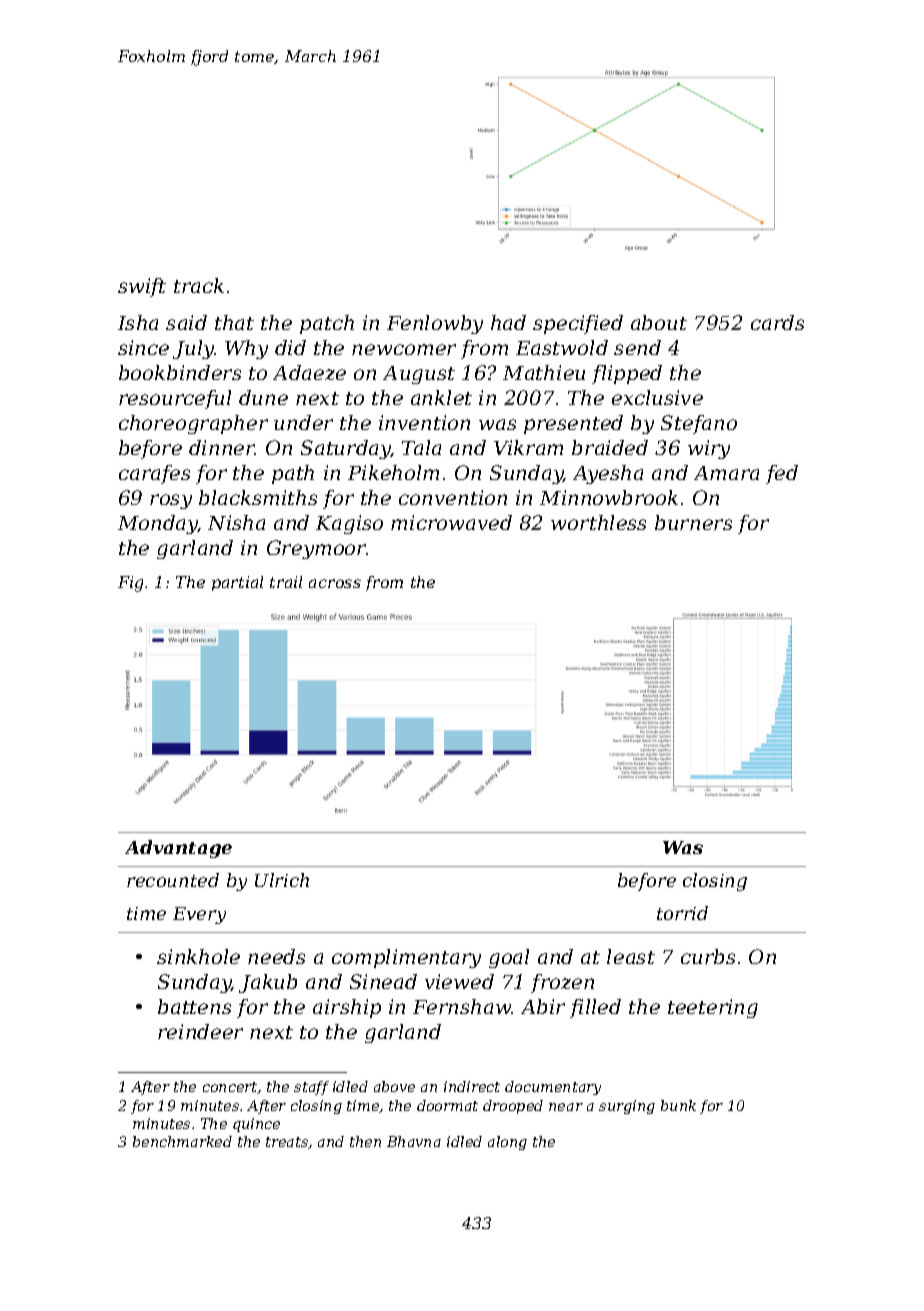 The height and width of the screenshot is (1311, 924). What do you see at coordinates (726, 473) in the screenshot?
I see `Amara` at bounding box center [726, 473].
